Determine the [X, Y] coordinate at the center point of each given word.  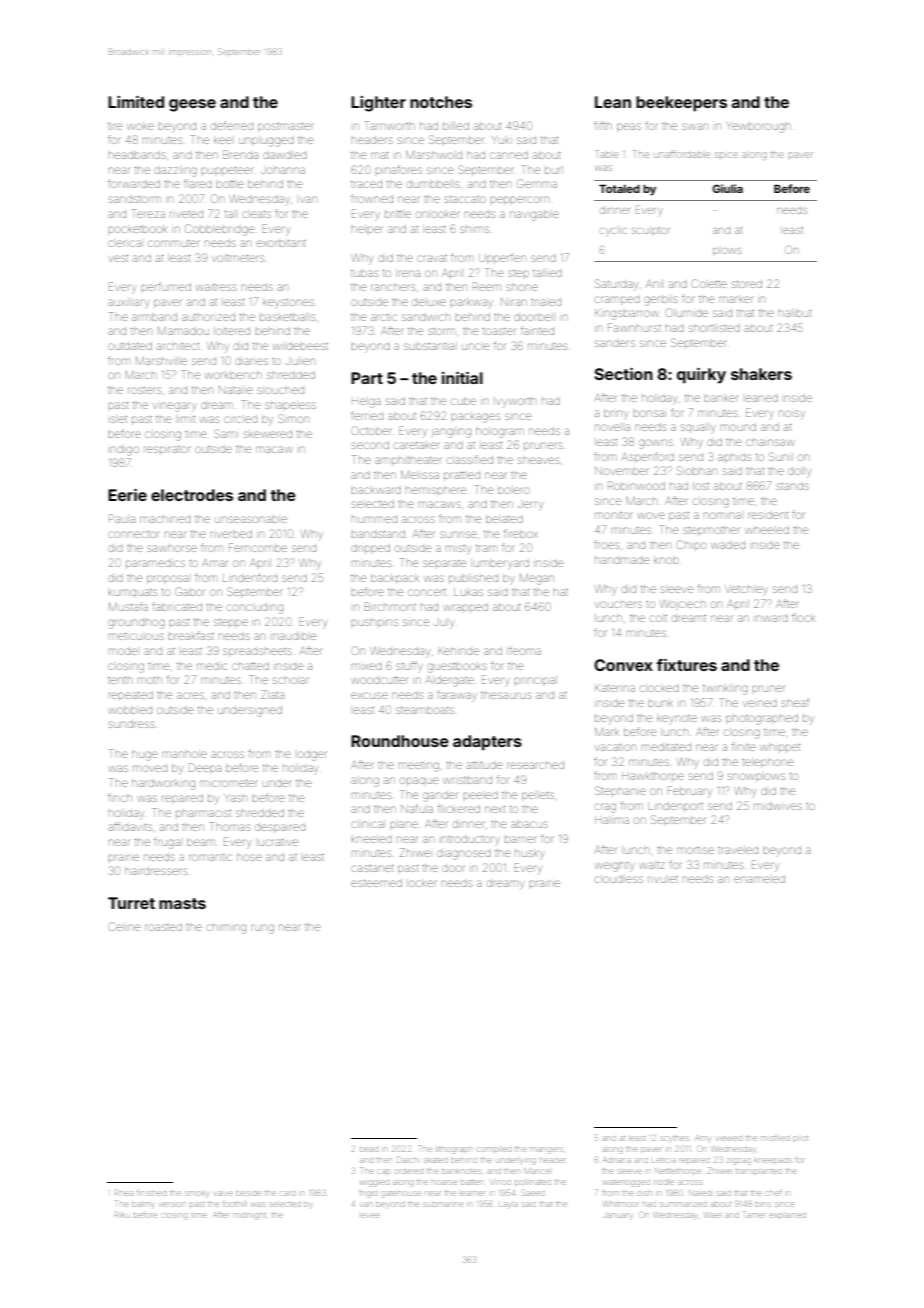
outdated [130, 346]
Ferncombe [258, 547]
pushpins [375, 622]
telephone [767, 763]
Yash [235, 798]
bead [369, 1149]
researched [535, 765]
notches [441, 102]
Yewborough [758, 127]
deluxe [429, 302]
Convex [623, 665]
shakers [761, 374]
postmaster [286, 127]
